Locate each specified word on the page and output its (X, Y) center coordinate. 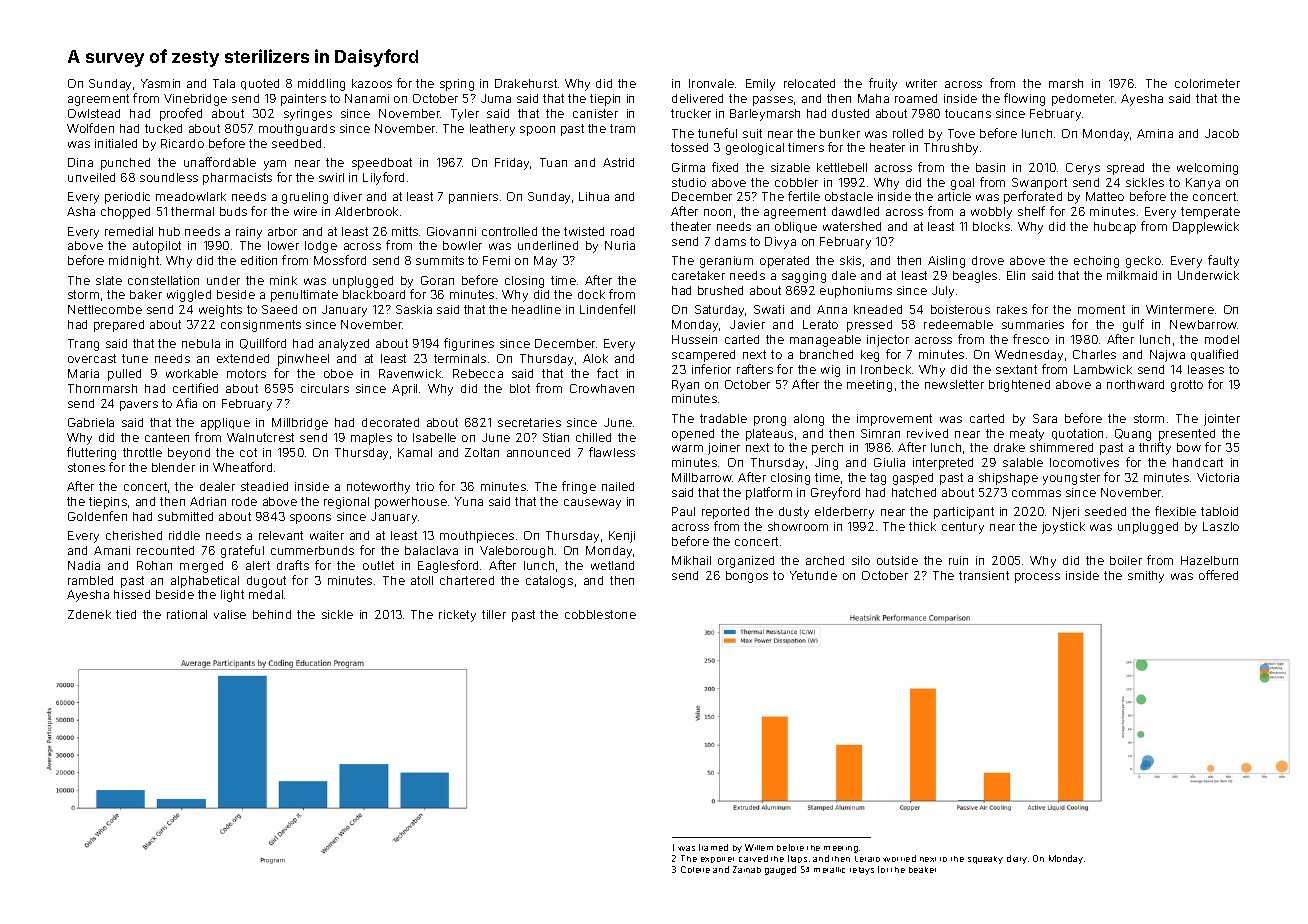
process (1037, 578)
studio (689, 182)
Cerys (1083, 169)
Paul (683, 511)
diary (1017, 859)
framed (713, 847)
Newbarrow (1204, 324)
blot (520, 388)
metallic (829, 870)
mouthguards (297, 130)
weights (220, 311)
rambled (90, 580)
